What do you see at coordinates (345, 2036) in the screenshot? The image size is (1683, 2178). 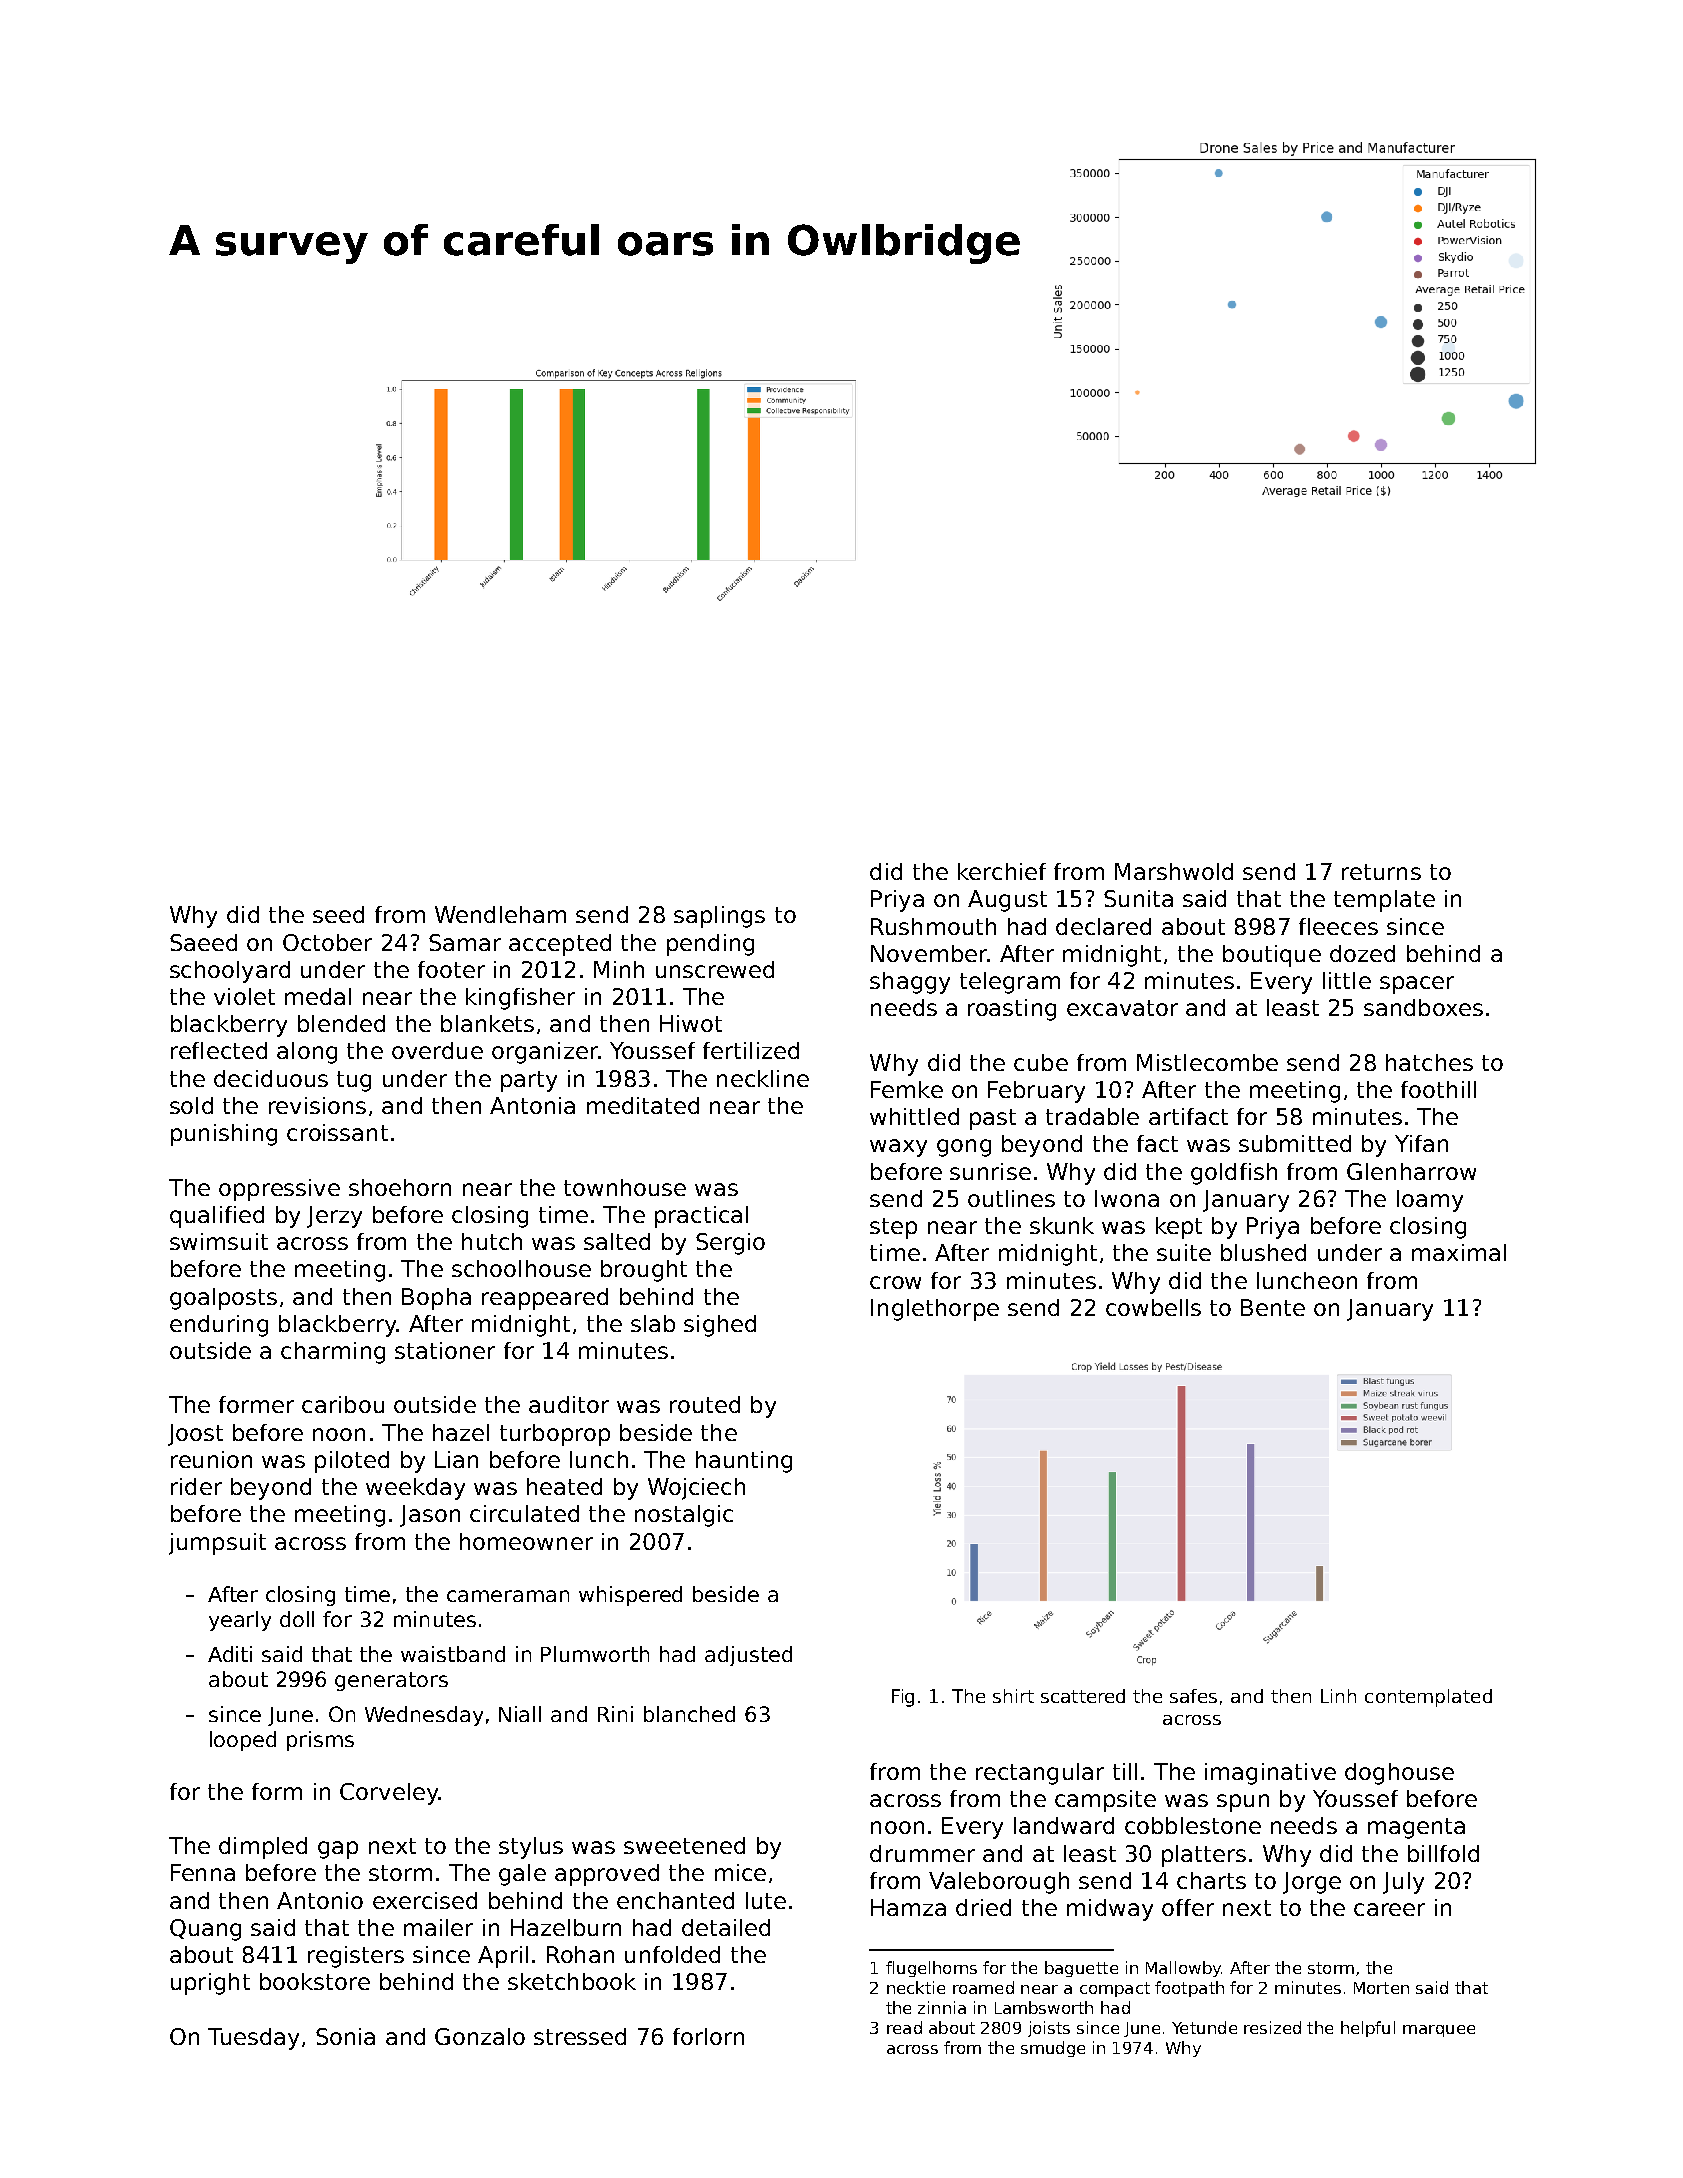 I see `Sonia` at bounding box center [345, 2036].
